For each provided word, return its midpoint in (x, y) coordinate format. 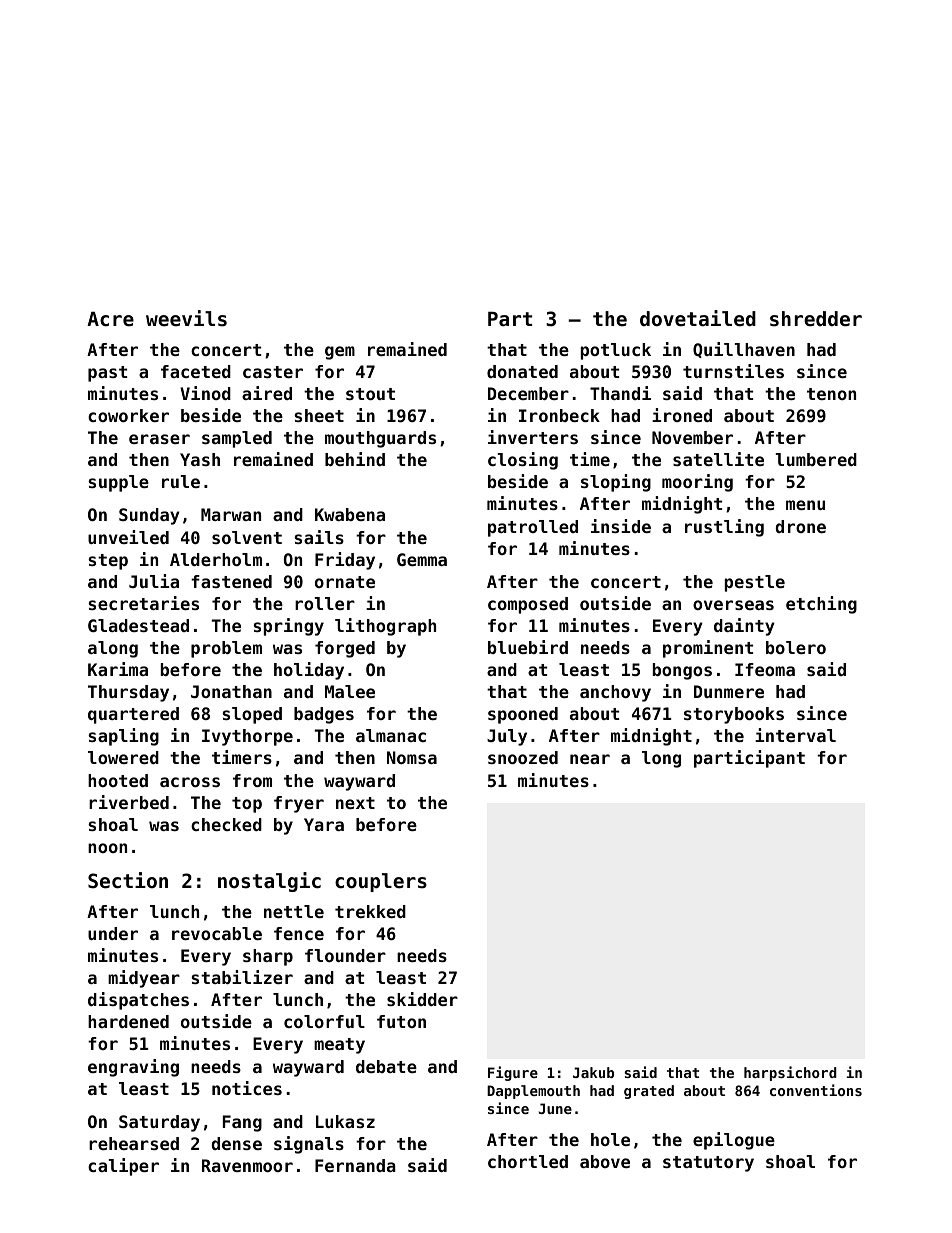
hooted (118, 780)
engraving (133, 1068)
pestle (755, 583)
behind (355, 459)
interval (795, 735)
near (590, 759)
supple (118, 483)
